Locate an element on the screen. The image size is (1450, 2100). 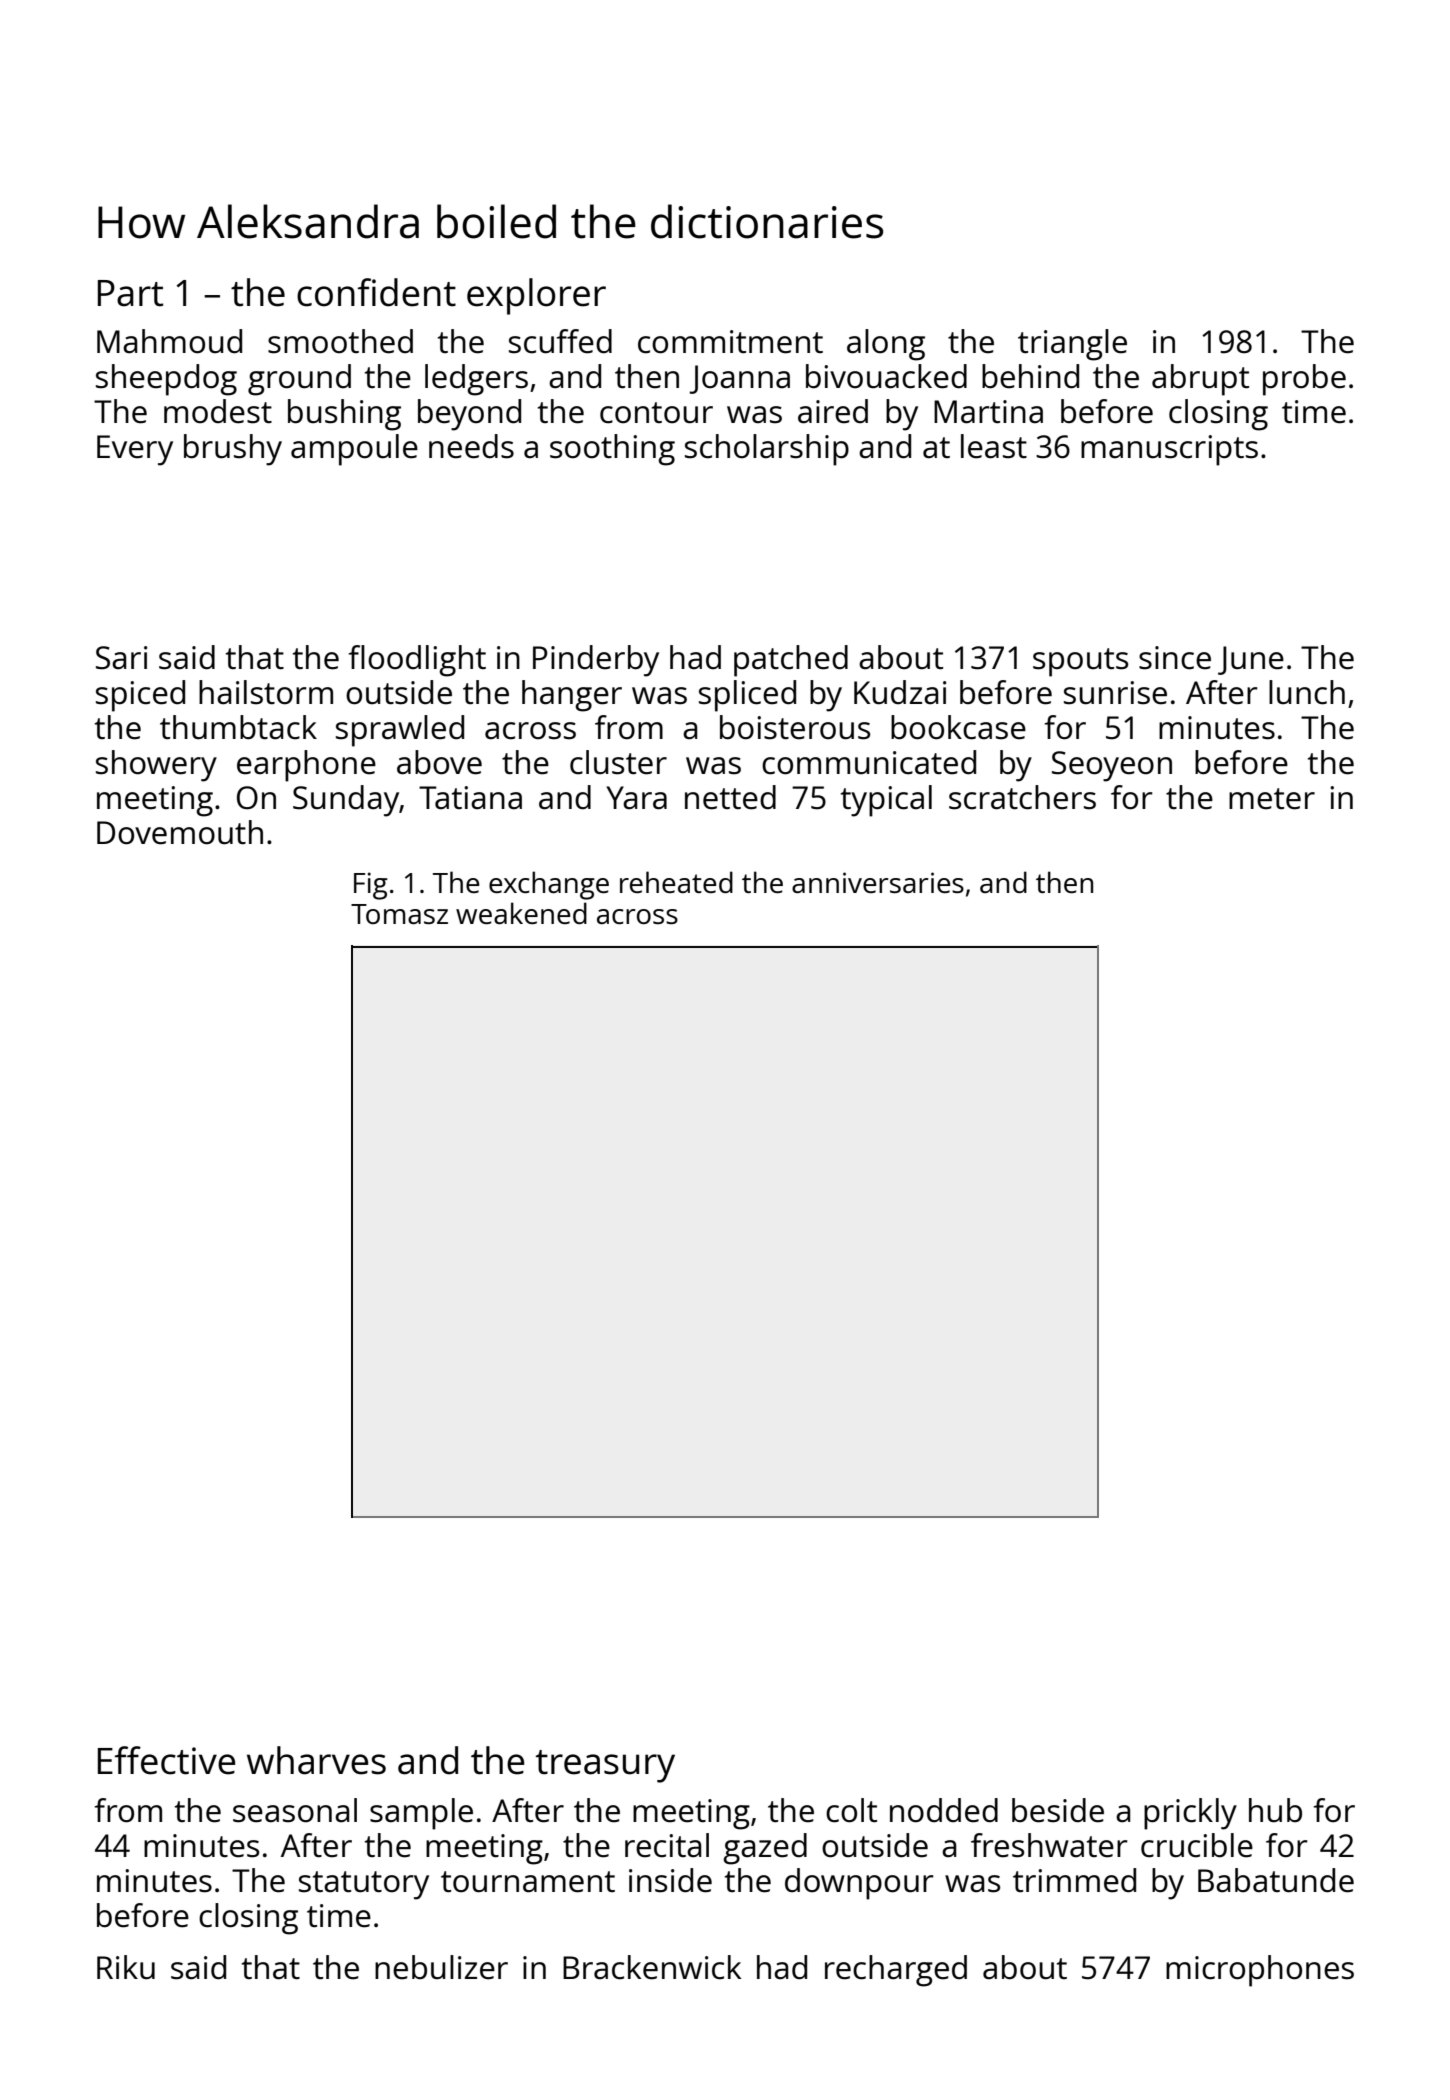
smoothed is located at coordinates (340, 341).
